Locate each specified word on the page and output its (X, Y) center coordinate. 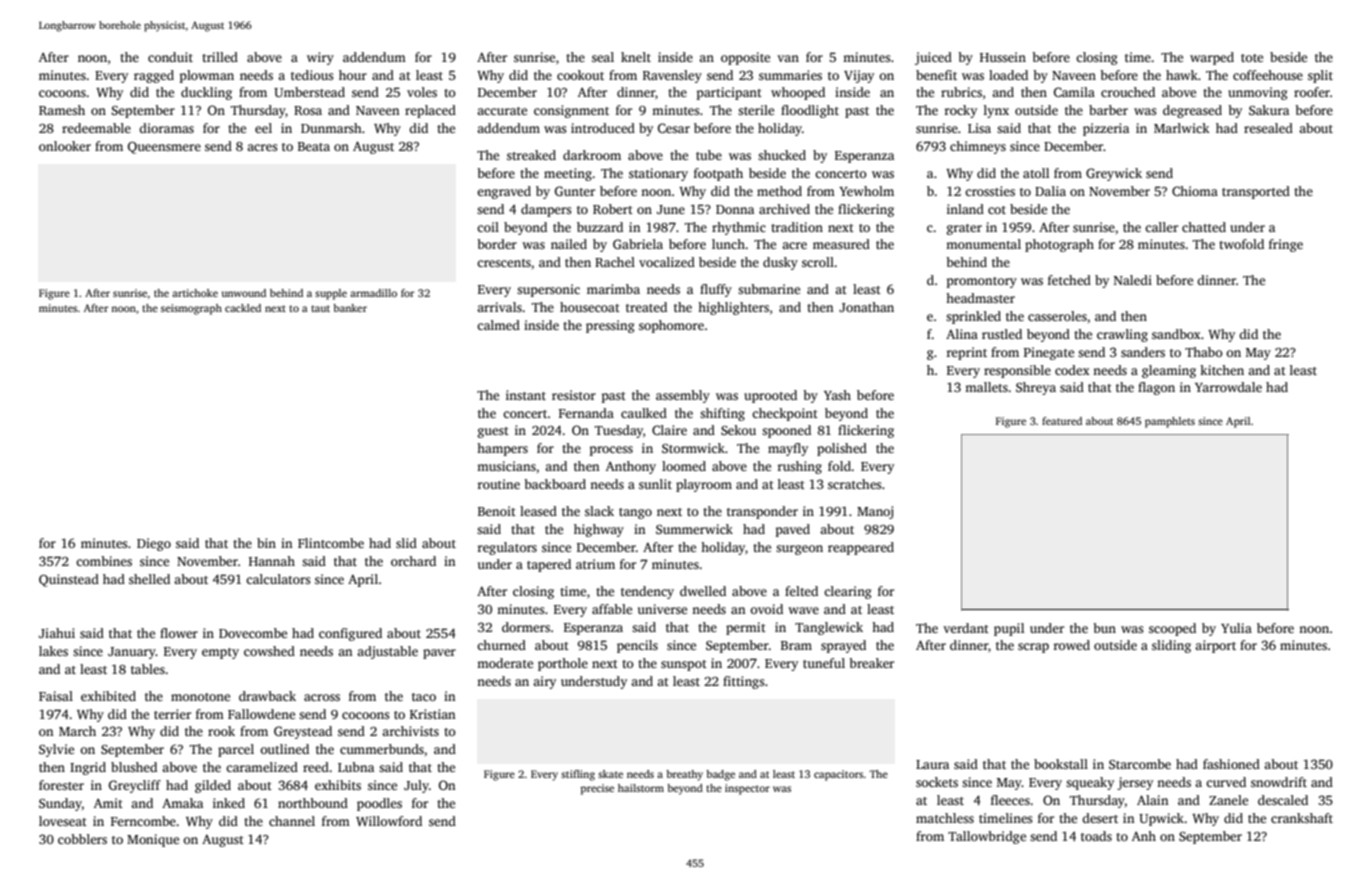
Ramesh (62, 110)
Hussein (1003, 57)
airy (544, 682)
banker (350, 308)
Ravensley (672, 76)
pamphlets (1170, 422)
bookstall (1061, 764)
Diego (154, 544)
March (77, 731)
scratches (855, 484)
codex (1072, 370)
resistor (574, 395)
